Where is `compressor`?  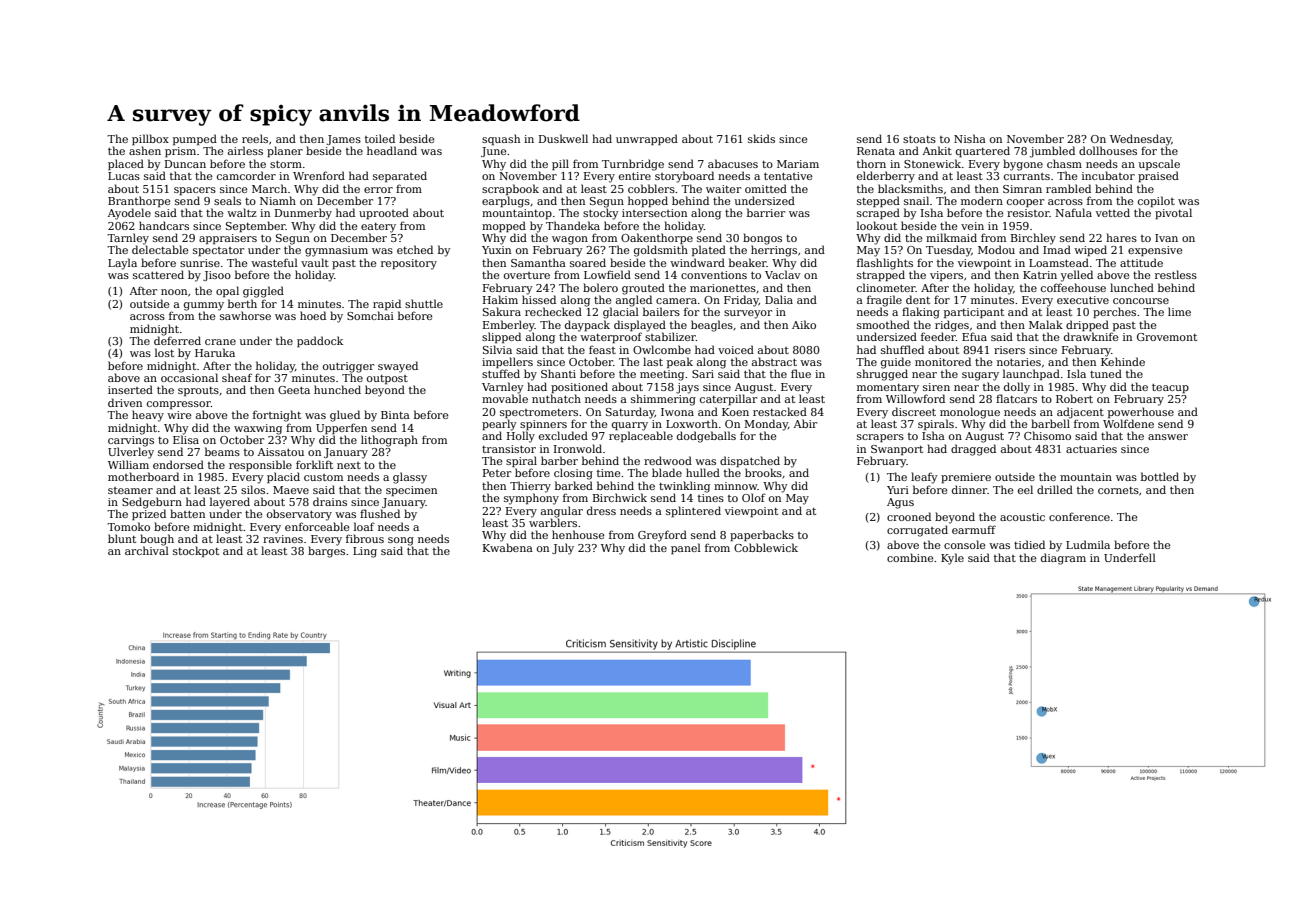
compressor is located at coordinates (179, 405).
